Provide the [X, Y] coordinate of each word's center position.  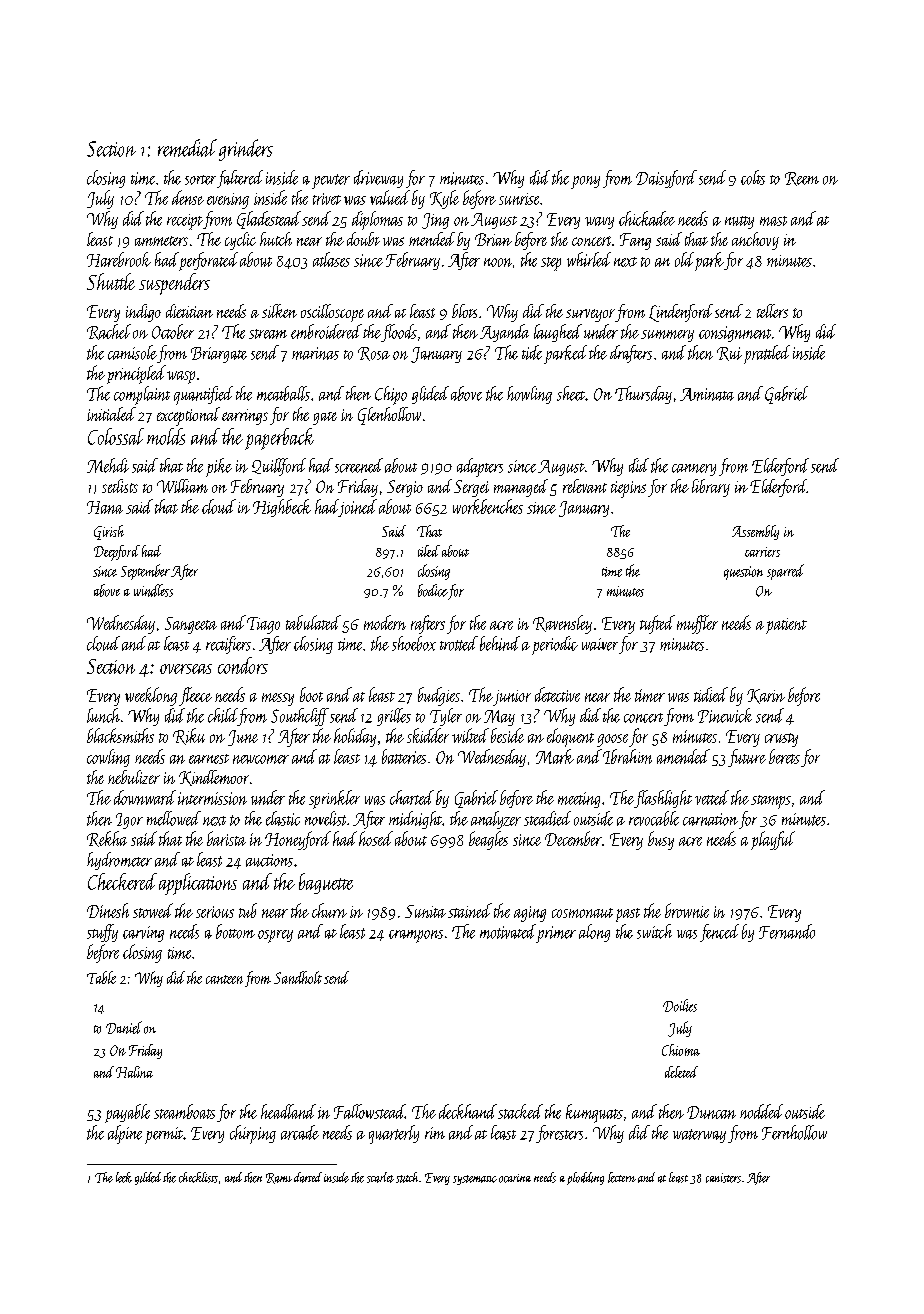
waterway [699, 1136]
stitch [407, 1177]
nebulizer [134, 777]
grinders [246, 150]
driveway [378, 179]
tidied [711, 694]
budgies [439, 696]
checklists [198, 1177]
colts [753, 177]
